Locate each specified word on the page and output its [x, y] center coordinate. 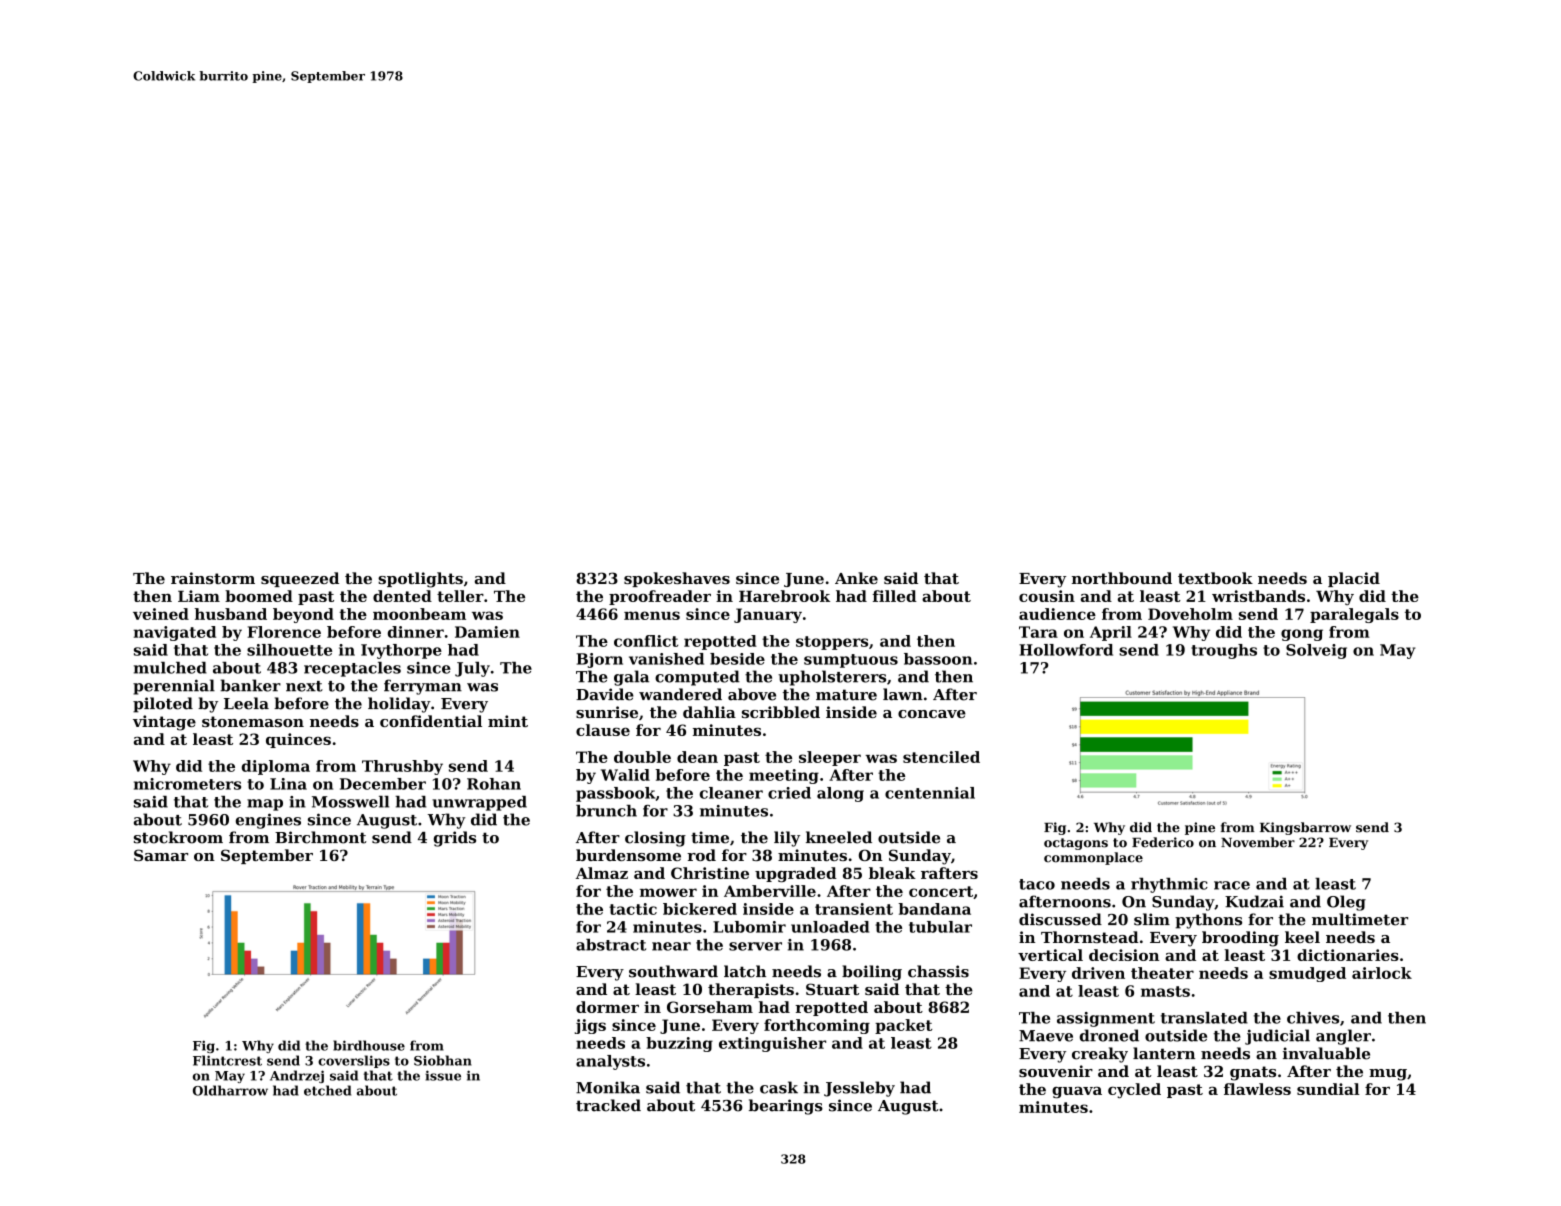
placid [1354, 579]
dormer [607, 1007]
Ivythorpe [401, 651]
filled [895, 596]
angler [1343, 1037]
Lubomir [749, 927]
